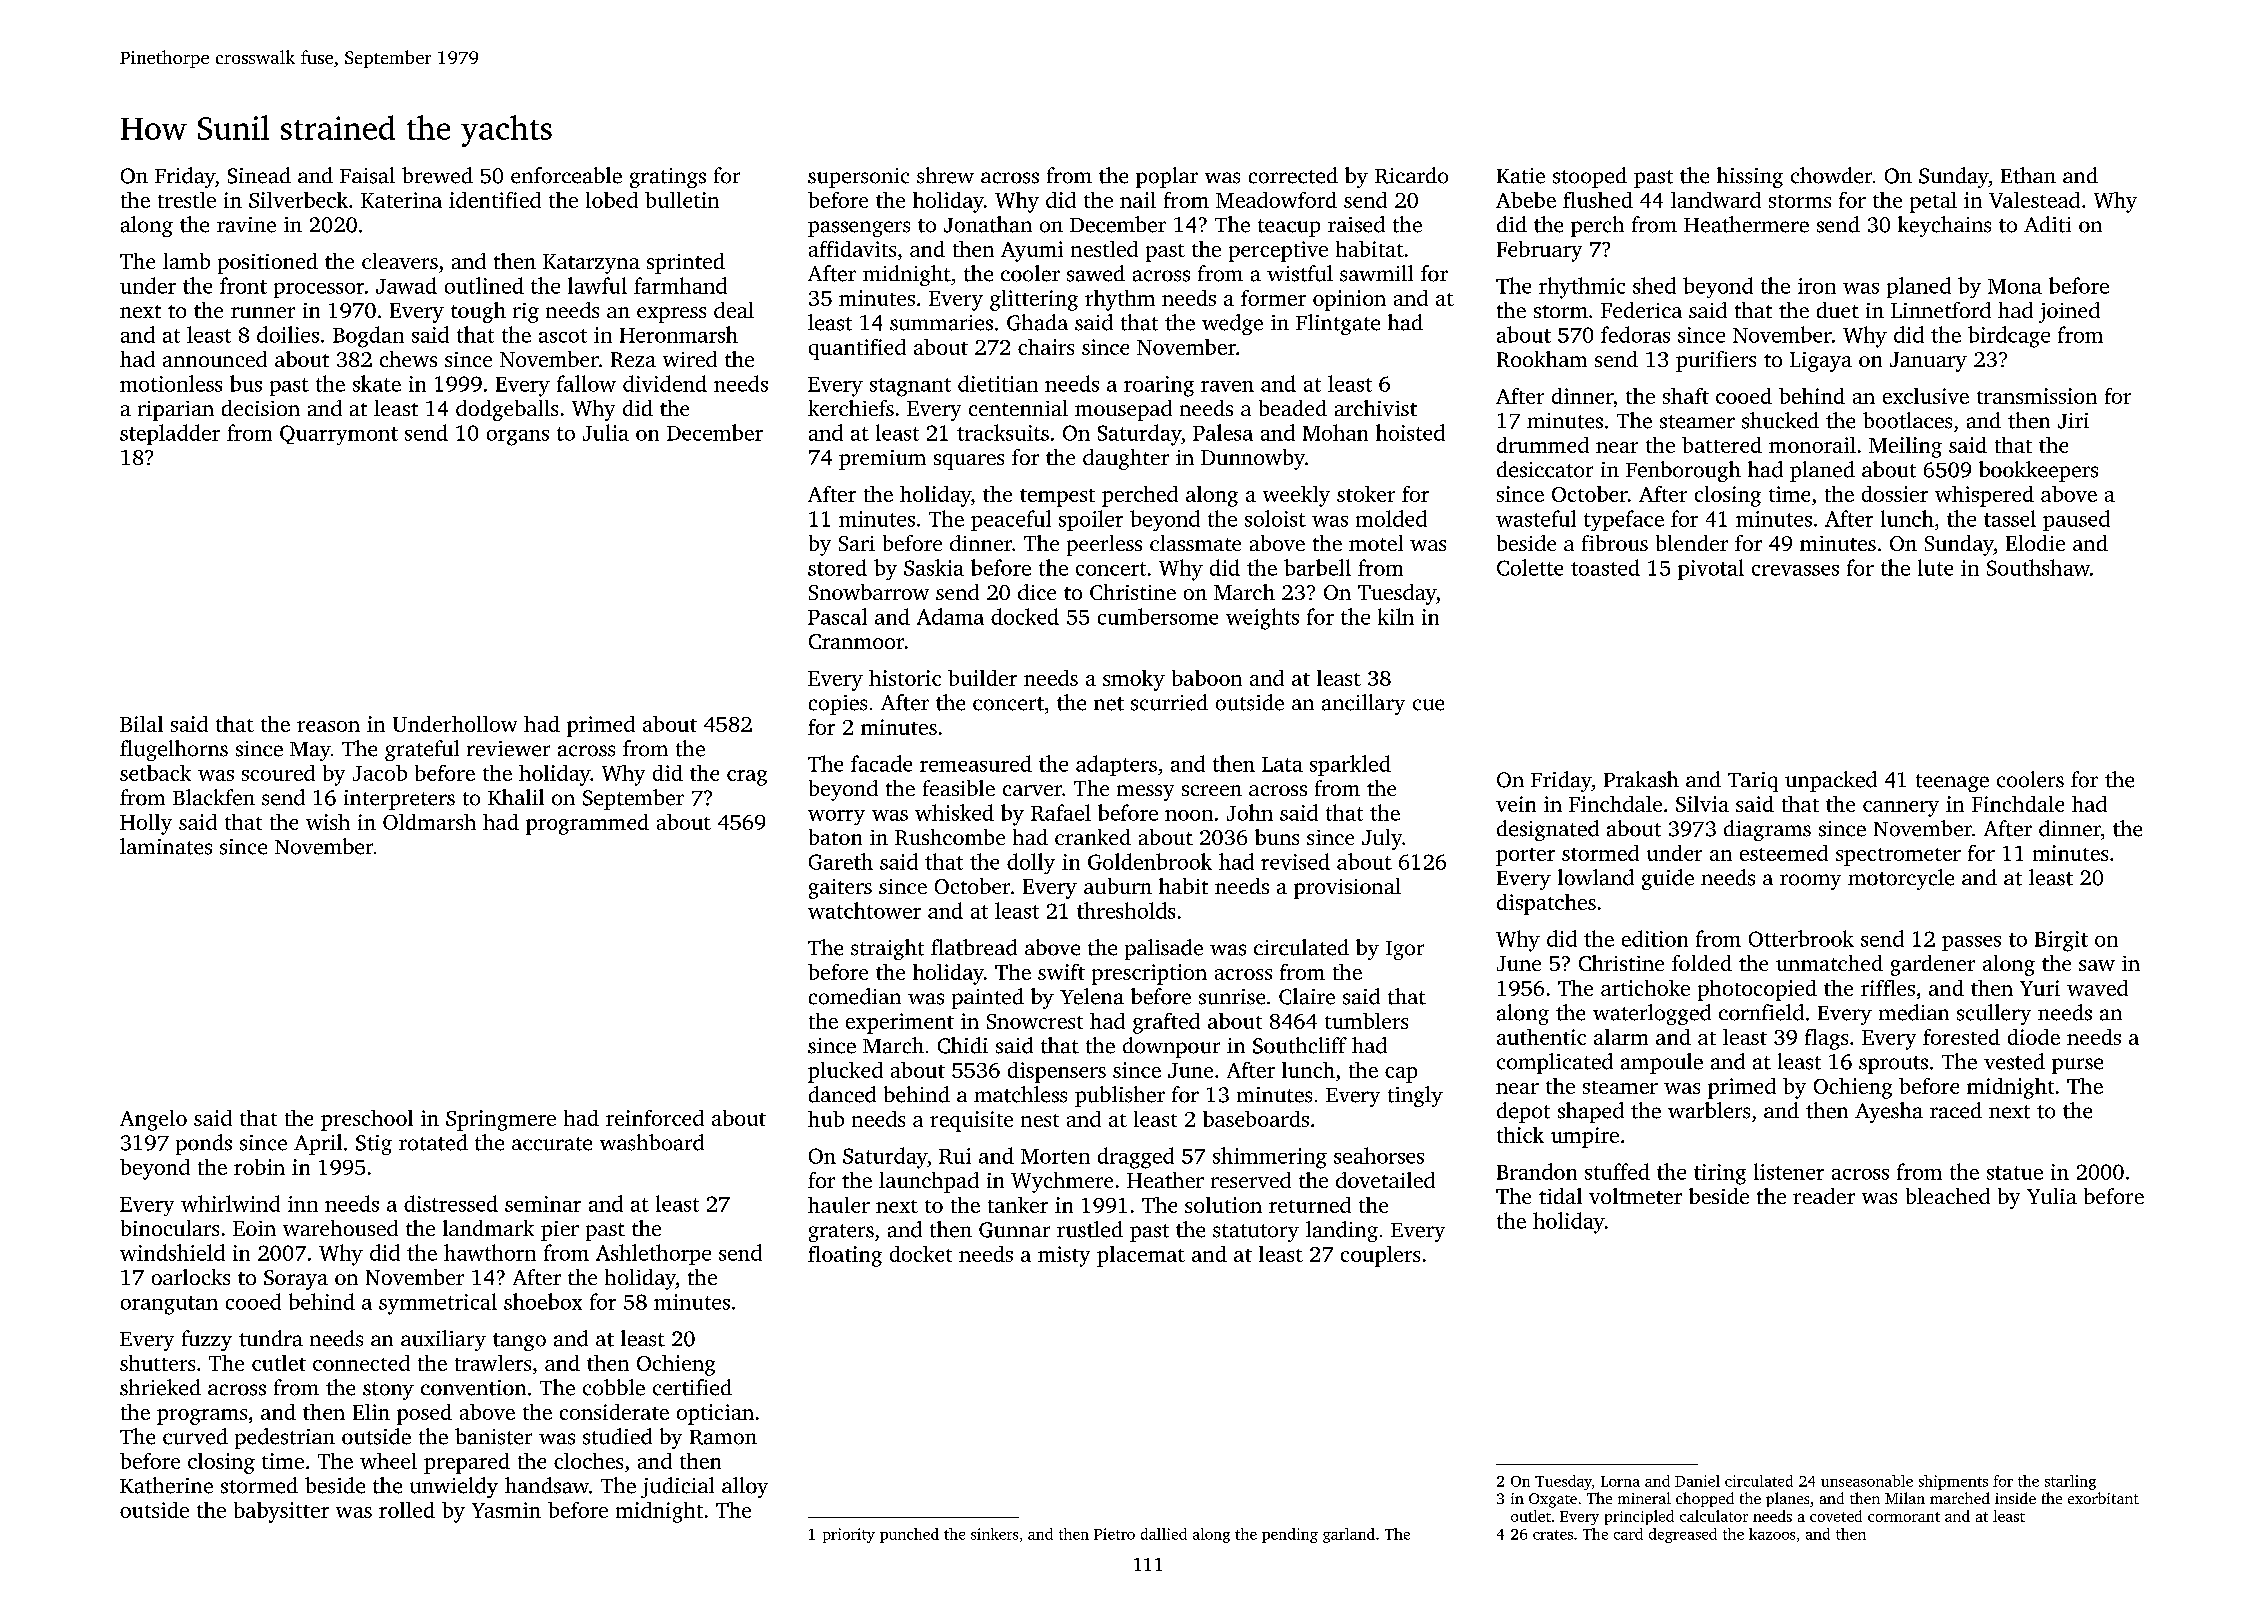 This page has width=2265, height=1602. Describe the element at coordinates (506, 1510) in the page. I see `Yasmin` at that location.
